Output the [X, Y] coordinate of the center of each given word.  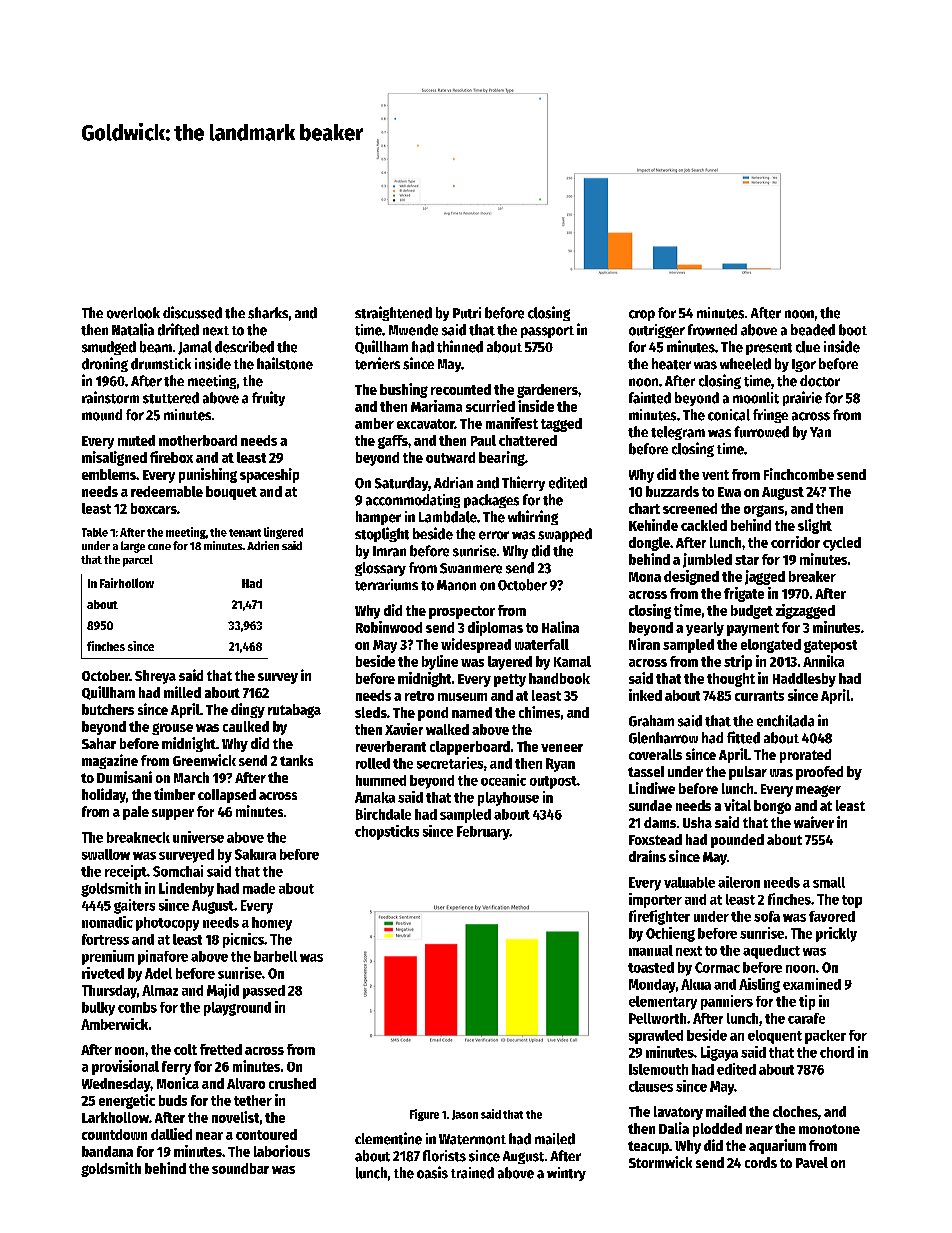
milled [182, 692]
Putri [467, 313]
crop [642, 315]
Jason [465, 1115]
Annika [823, 661]
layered [510, 663]
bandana [107, 1151]
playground [237, 1009]
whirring [533, 517]
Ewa [729, 492]
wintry [566, 1174]
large [133, 547]
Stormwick [660, 1162]
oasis [432, 1172]
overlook [133, 313]
